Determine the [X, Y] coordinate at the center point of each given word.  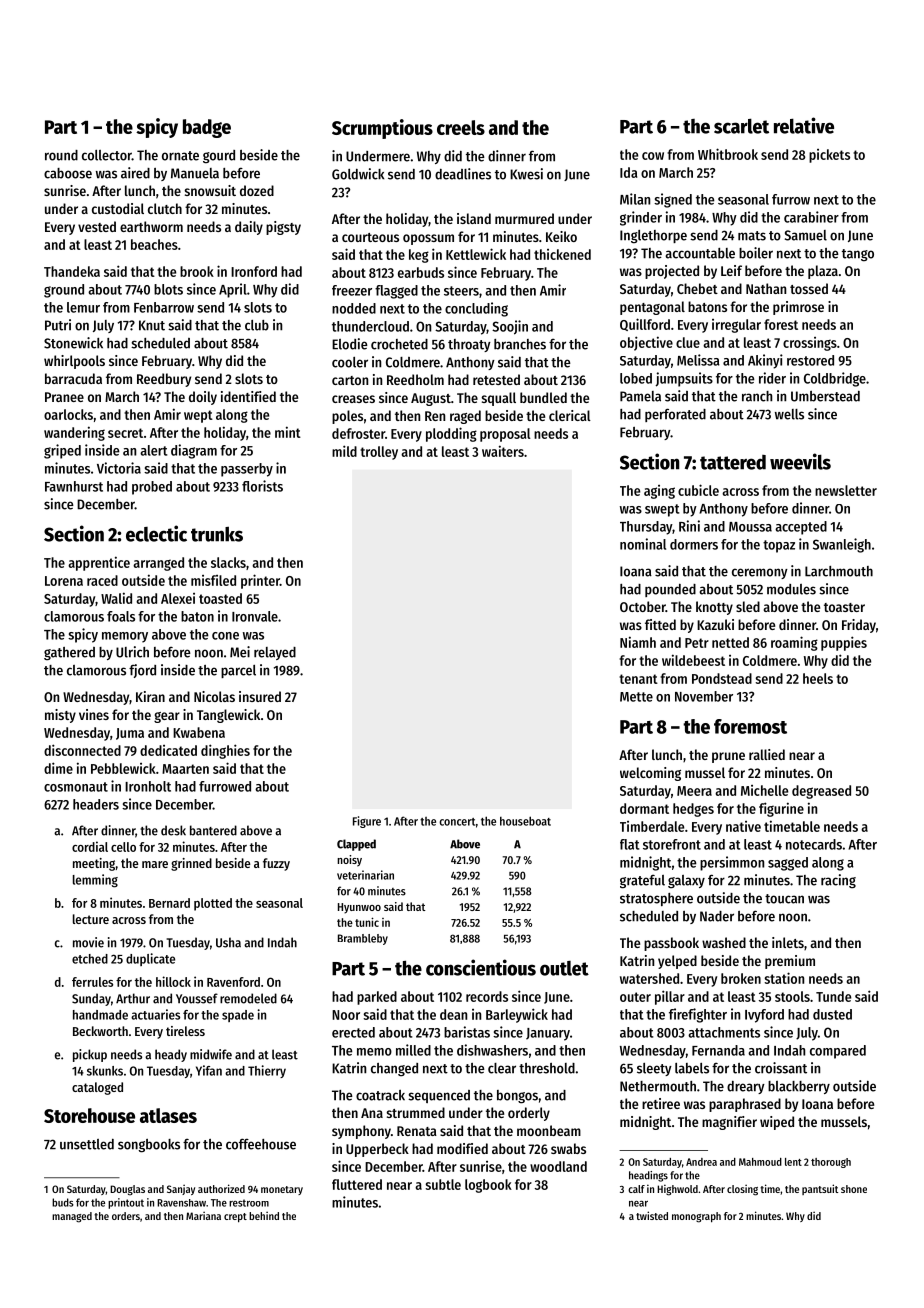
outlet [564, 968]
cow [653, 156]
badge [207, 128]
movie [88, 942]
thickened [562, 254]
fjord [142, 671]
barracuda [73, 378]
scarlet [741, 126]
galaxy [686, 881]
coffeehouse [261, 1144]
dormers [694, 544]
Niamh [638, 642]
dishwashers [492, 1050]
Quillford [645, 324]
